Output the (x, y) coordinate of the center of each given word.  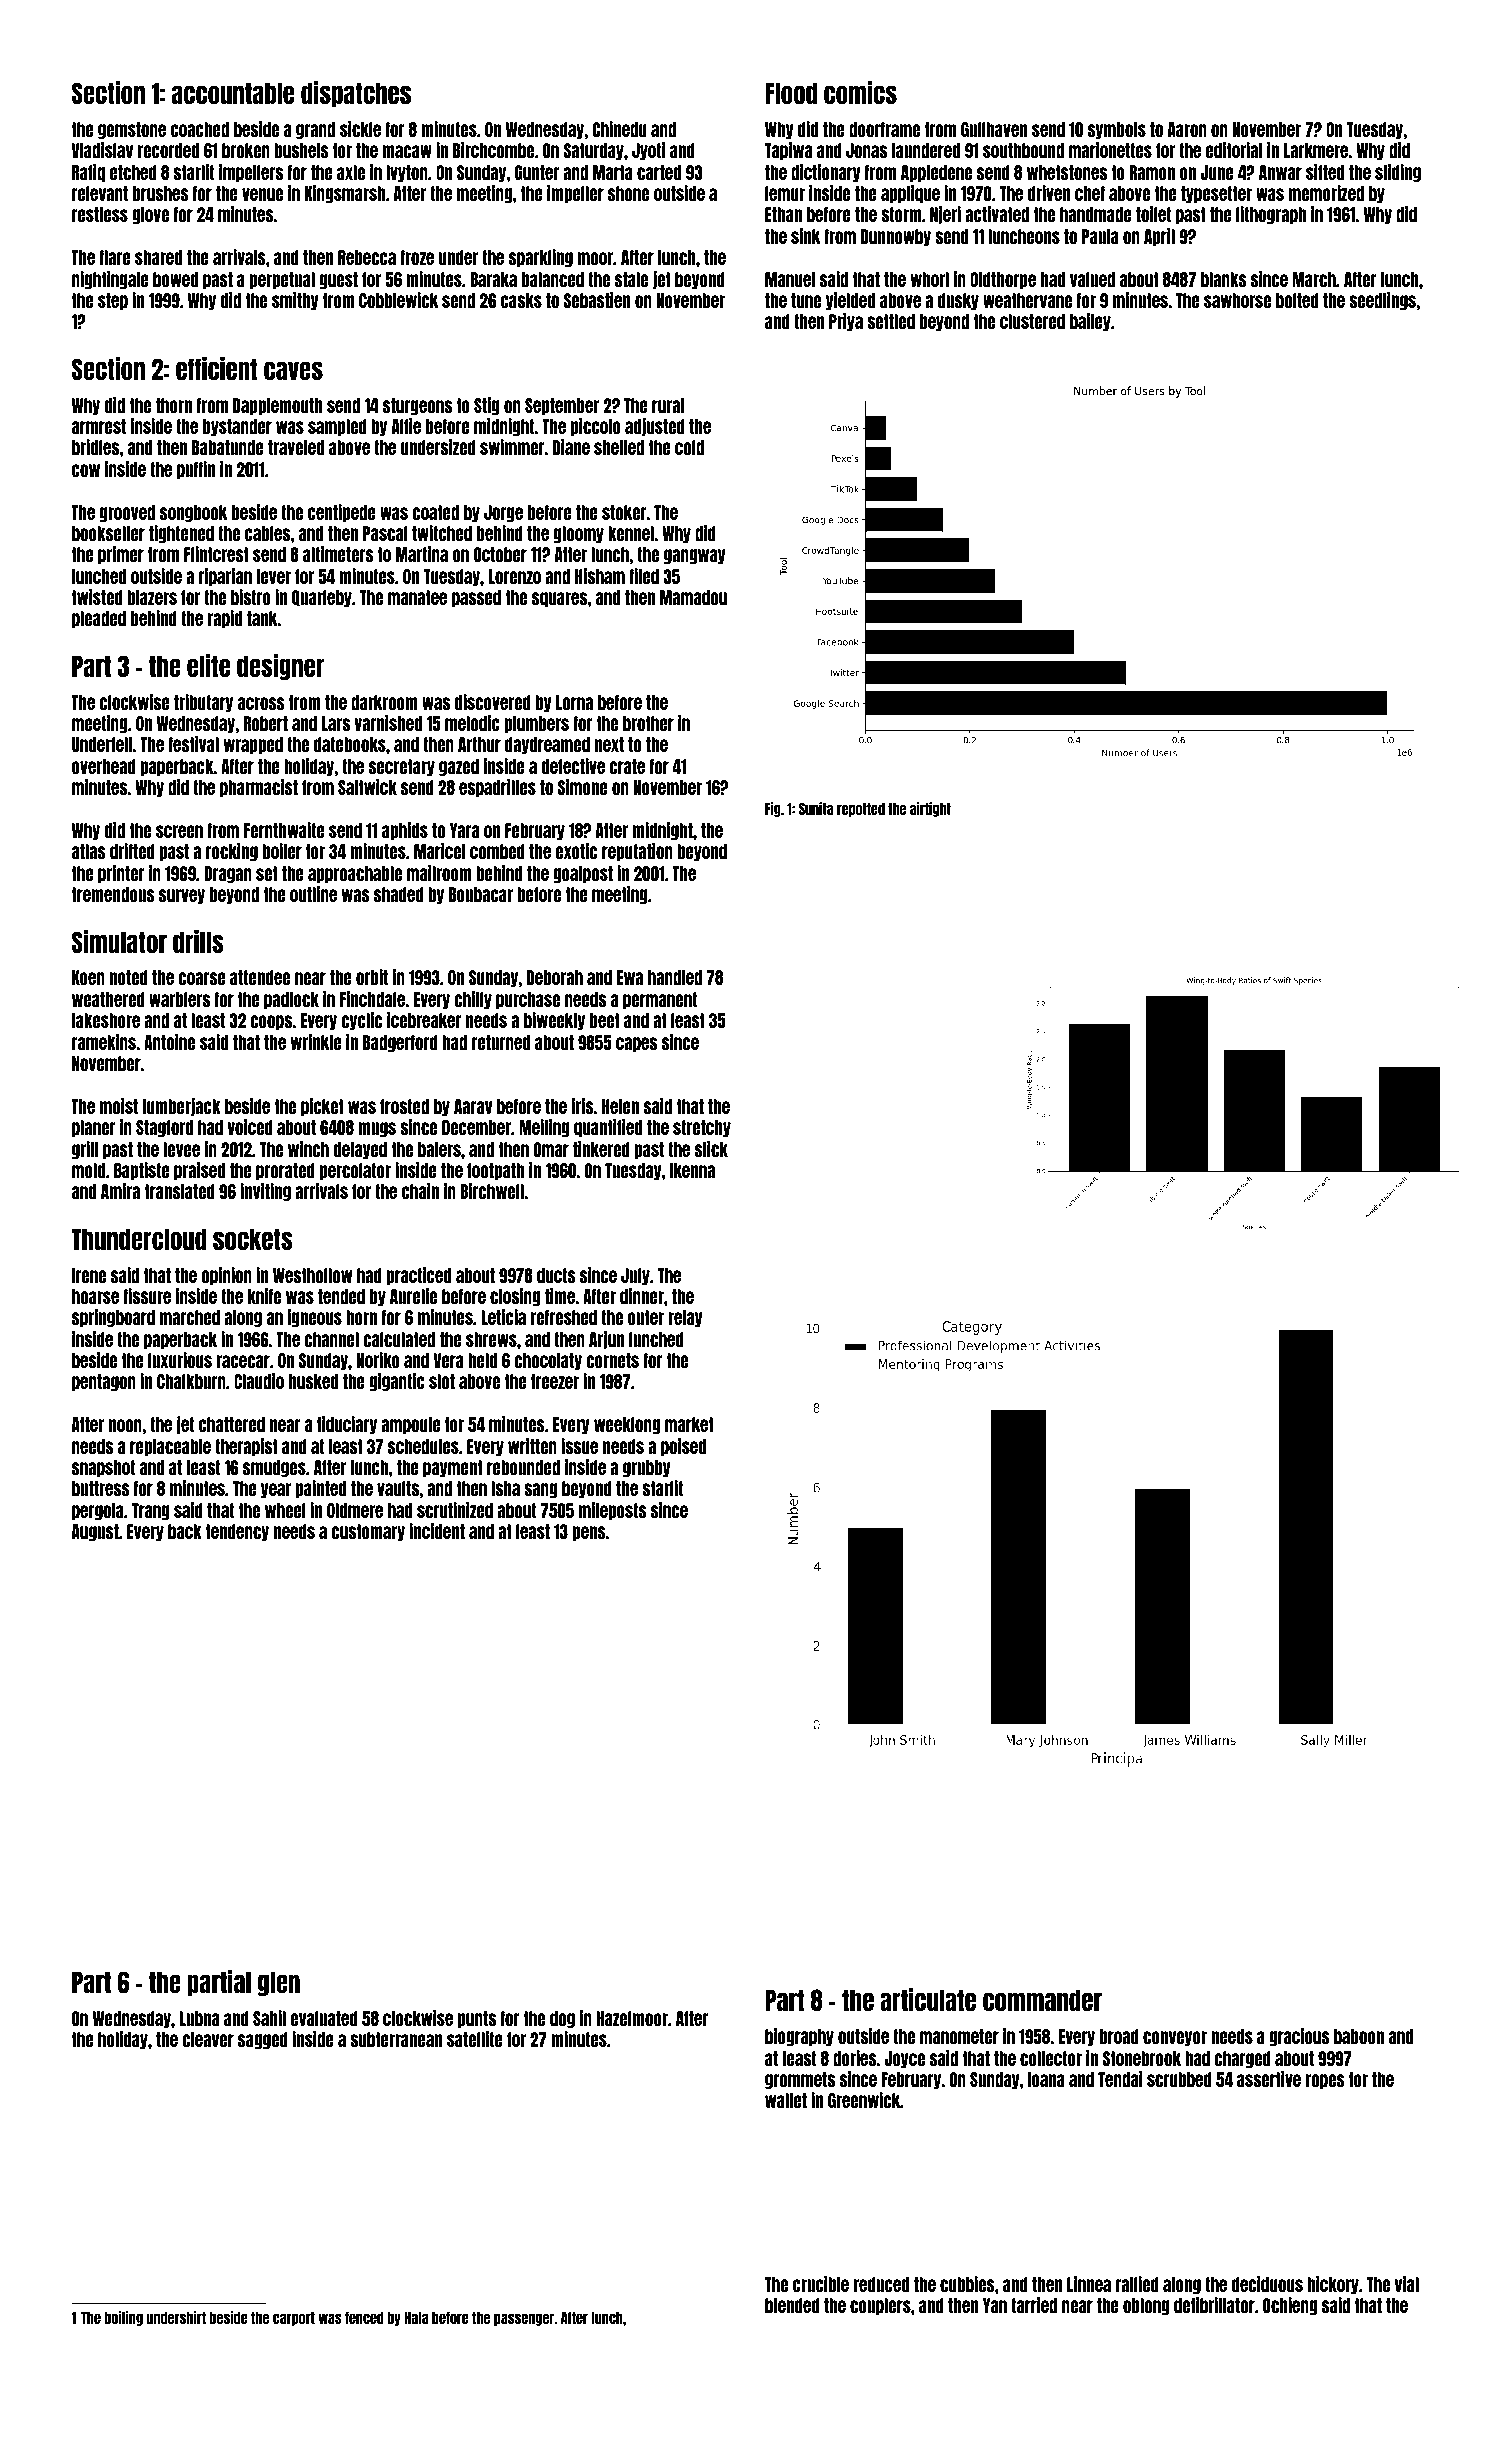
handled (675, 977)
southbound (1023, 150)
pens (589, 1533)
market (689, 1424)
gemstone (132, 130)
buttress (101, 1488)
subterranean (396, 2039)
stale (631, 279)
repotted (861, 810)
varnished (388, 723)
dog (562, 2019)
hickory (1333, 2285)
